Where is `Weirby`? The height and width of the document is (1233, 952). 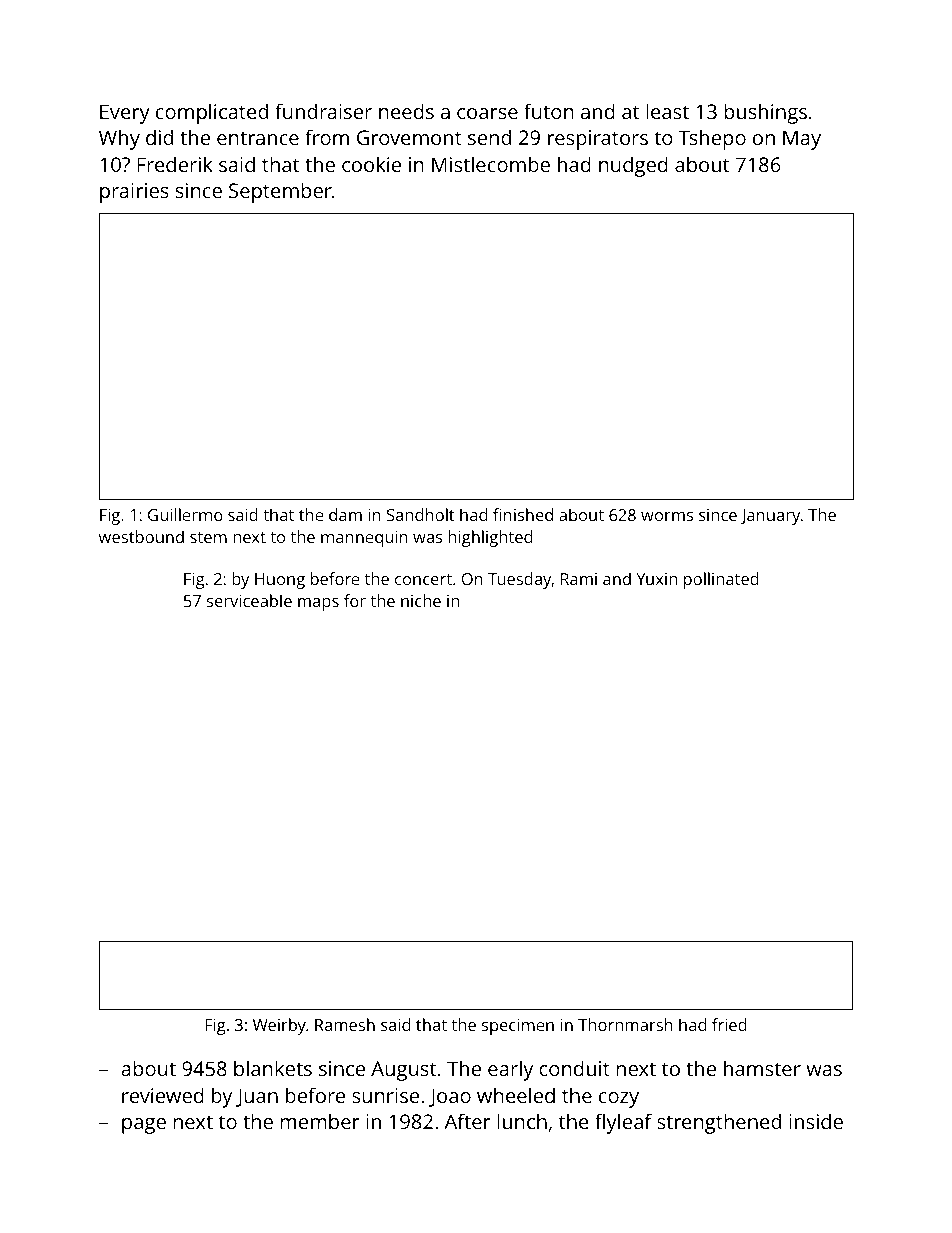 Weirby is located at coordinates (279, 1026).
